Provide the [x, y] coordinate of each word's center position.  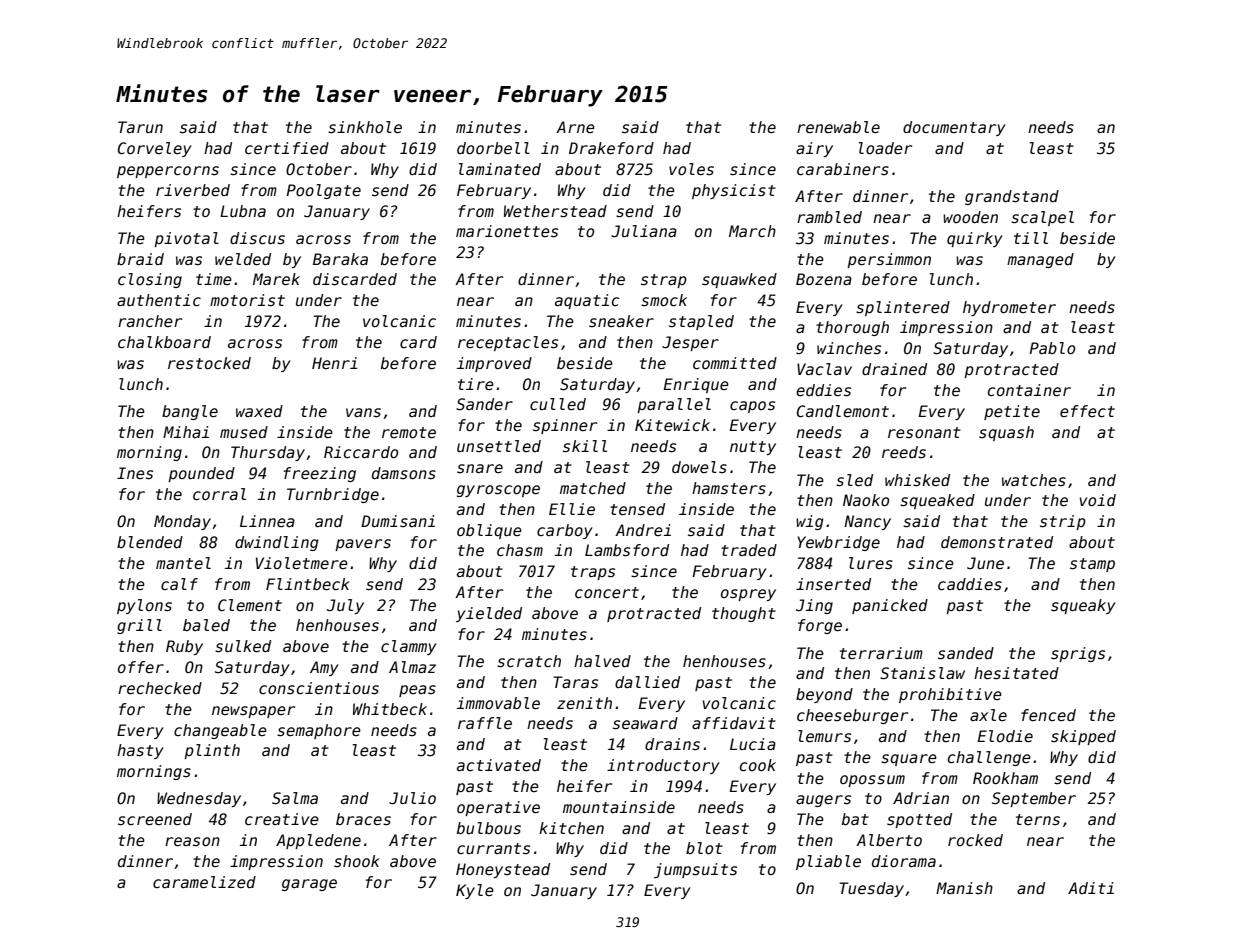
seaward [645, 723]
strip [1063, 522]
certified [287, 148]
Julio [412, 798]
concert [607, 592]
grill [139, 626]
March [752, 231]
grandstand [1012, 197]
